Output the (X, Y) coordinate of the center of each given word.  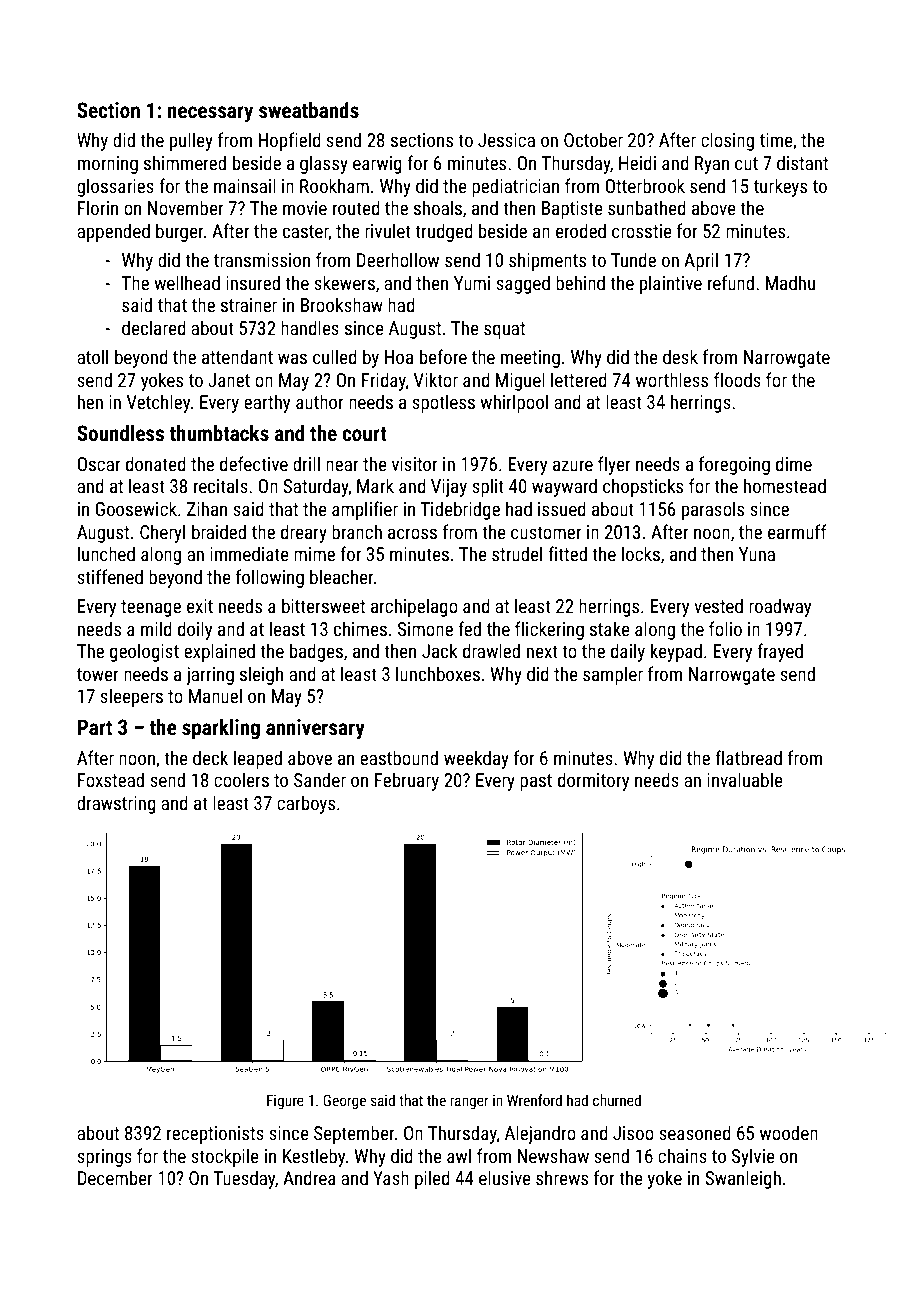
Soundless (120, 433)
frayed (780, 652)
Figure (285, 1102)
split (488, 487)
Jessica (506, 140)
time (776, 140)
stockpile (225, 1157)
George (344, 1101)
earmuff (797, 531)
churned (617, 1100)
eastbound (399, 757)
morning (108, 165)
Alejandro (540, 1134)
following (270, 578)
